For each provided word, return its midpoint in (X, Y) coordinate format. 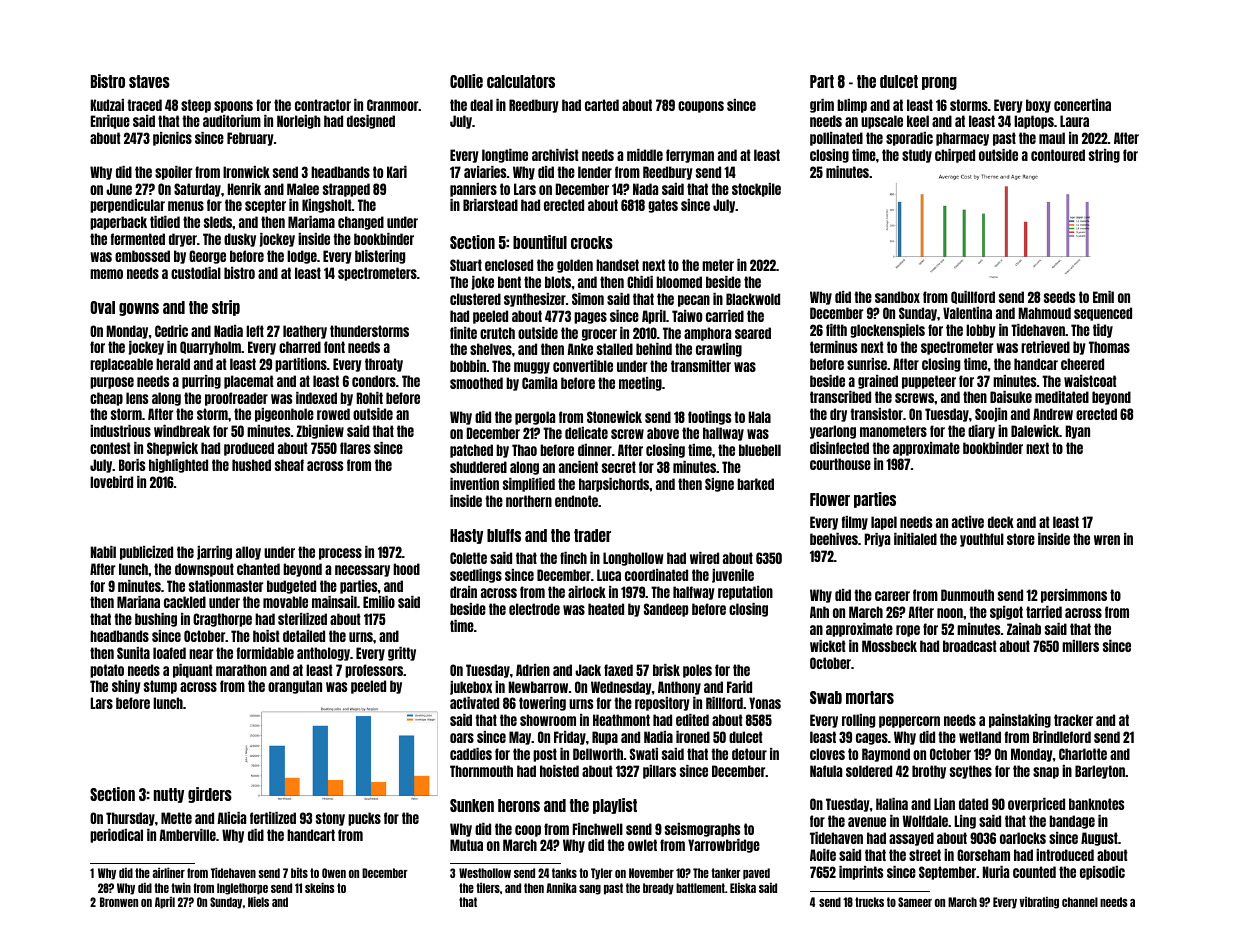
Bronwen (119, 902)
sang (590, 890)
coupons (701, 107)
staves (149, 81)
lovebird (111, 482)
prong (939, 83)
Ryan (1078, 432)
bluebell (760, 450)
